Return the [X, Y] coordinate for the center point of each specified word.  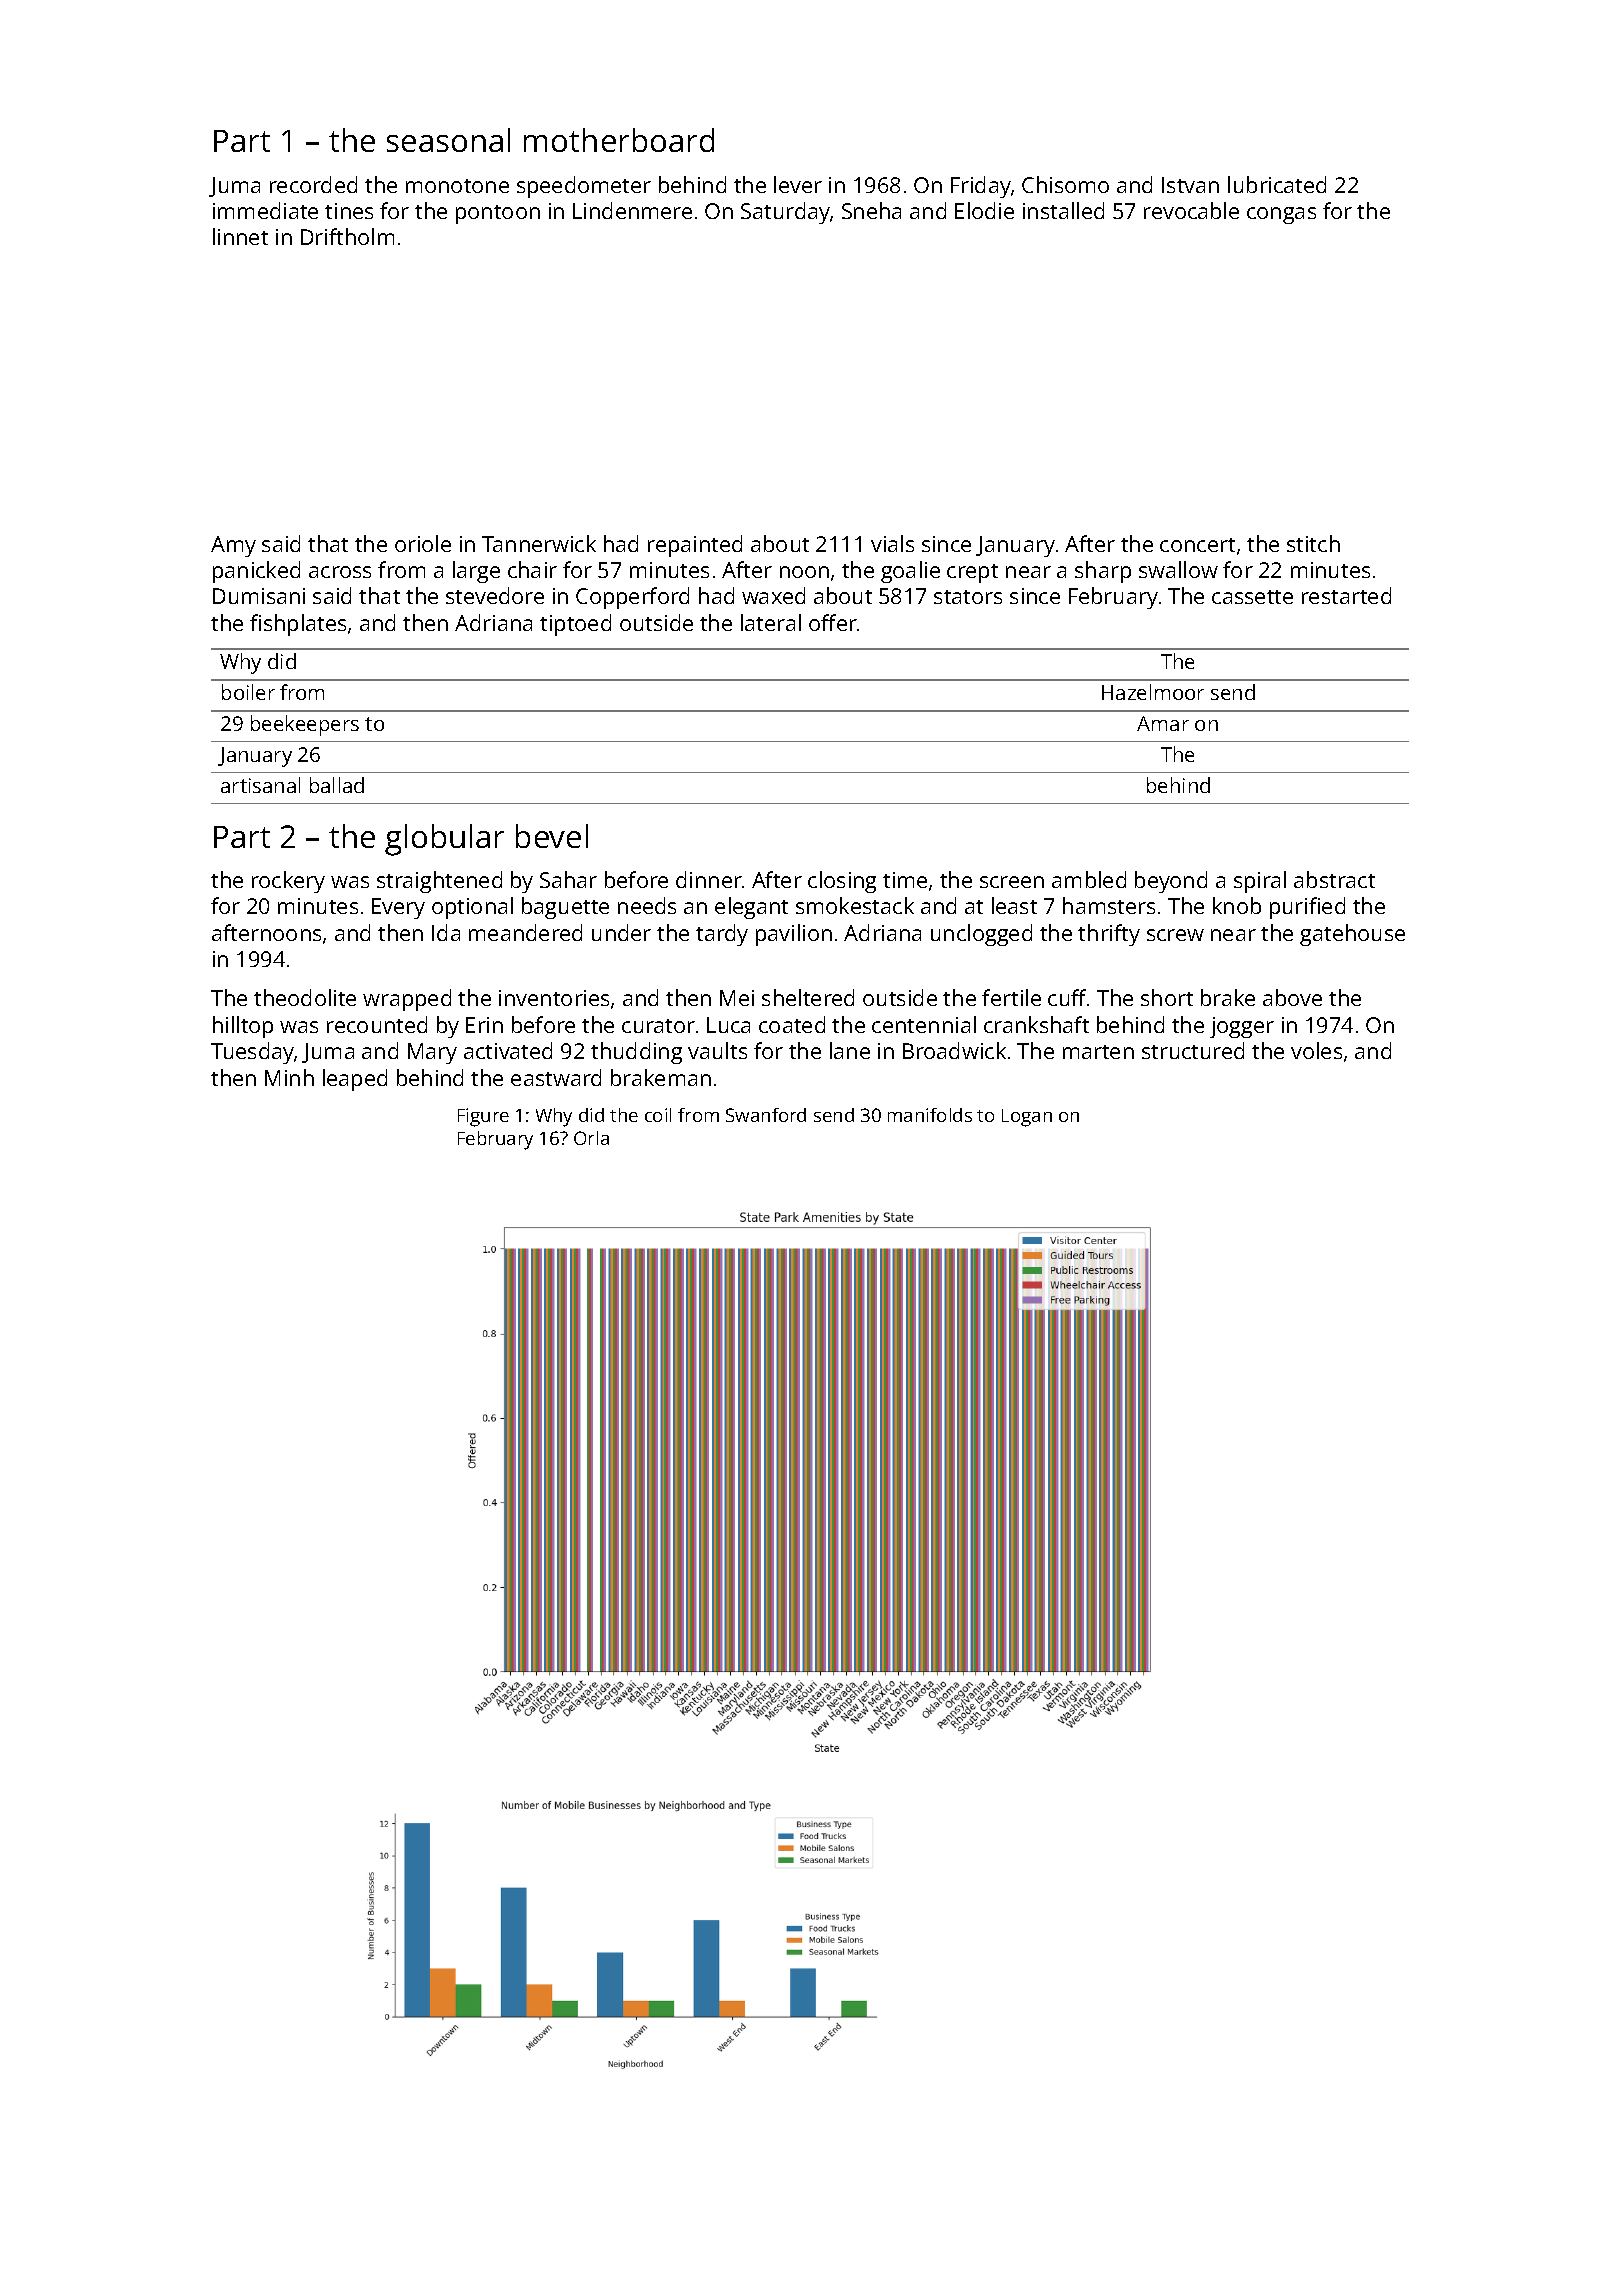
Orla [591, 1138]
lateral [771, 622]
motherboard [619, 140]
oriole [423, 543]
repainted [695, 546]
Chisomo [1065, 184]
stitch [1313, 543]
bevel [552, 836]
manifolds [930, 1115]
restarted [1346, 595]
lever [798, 184]
